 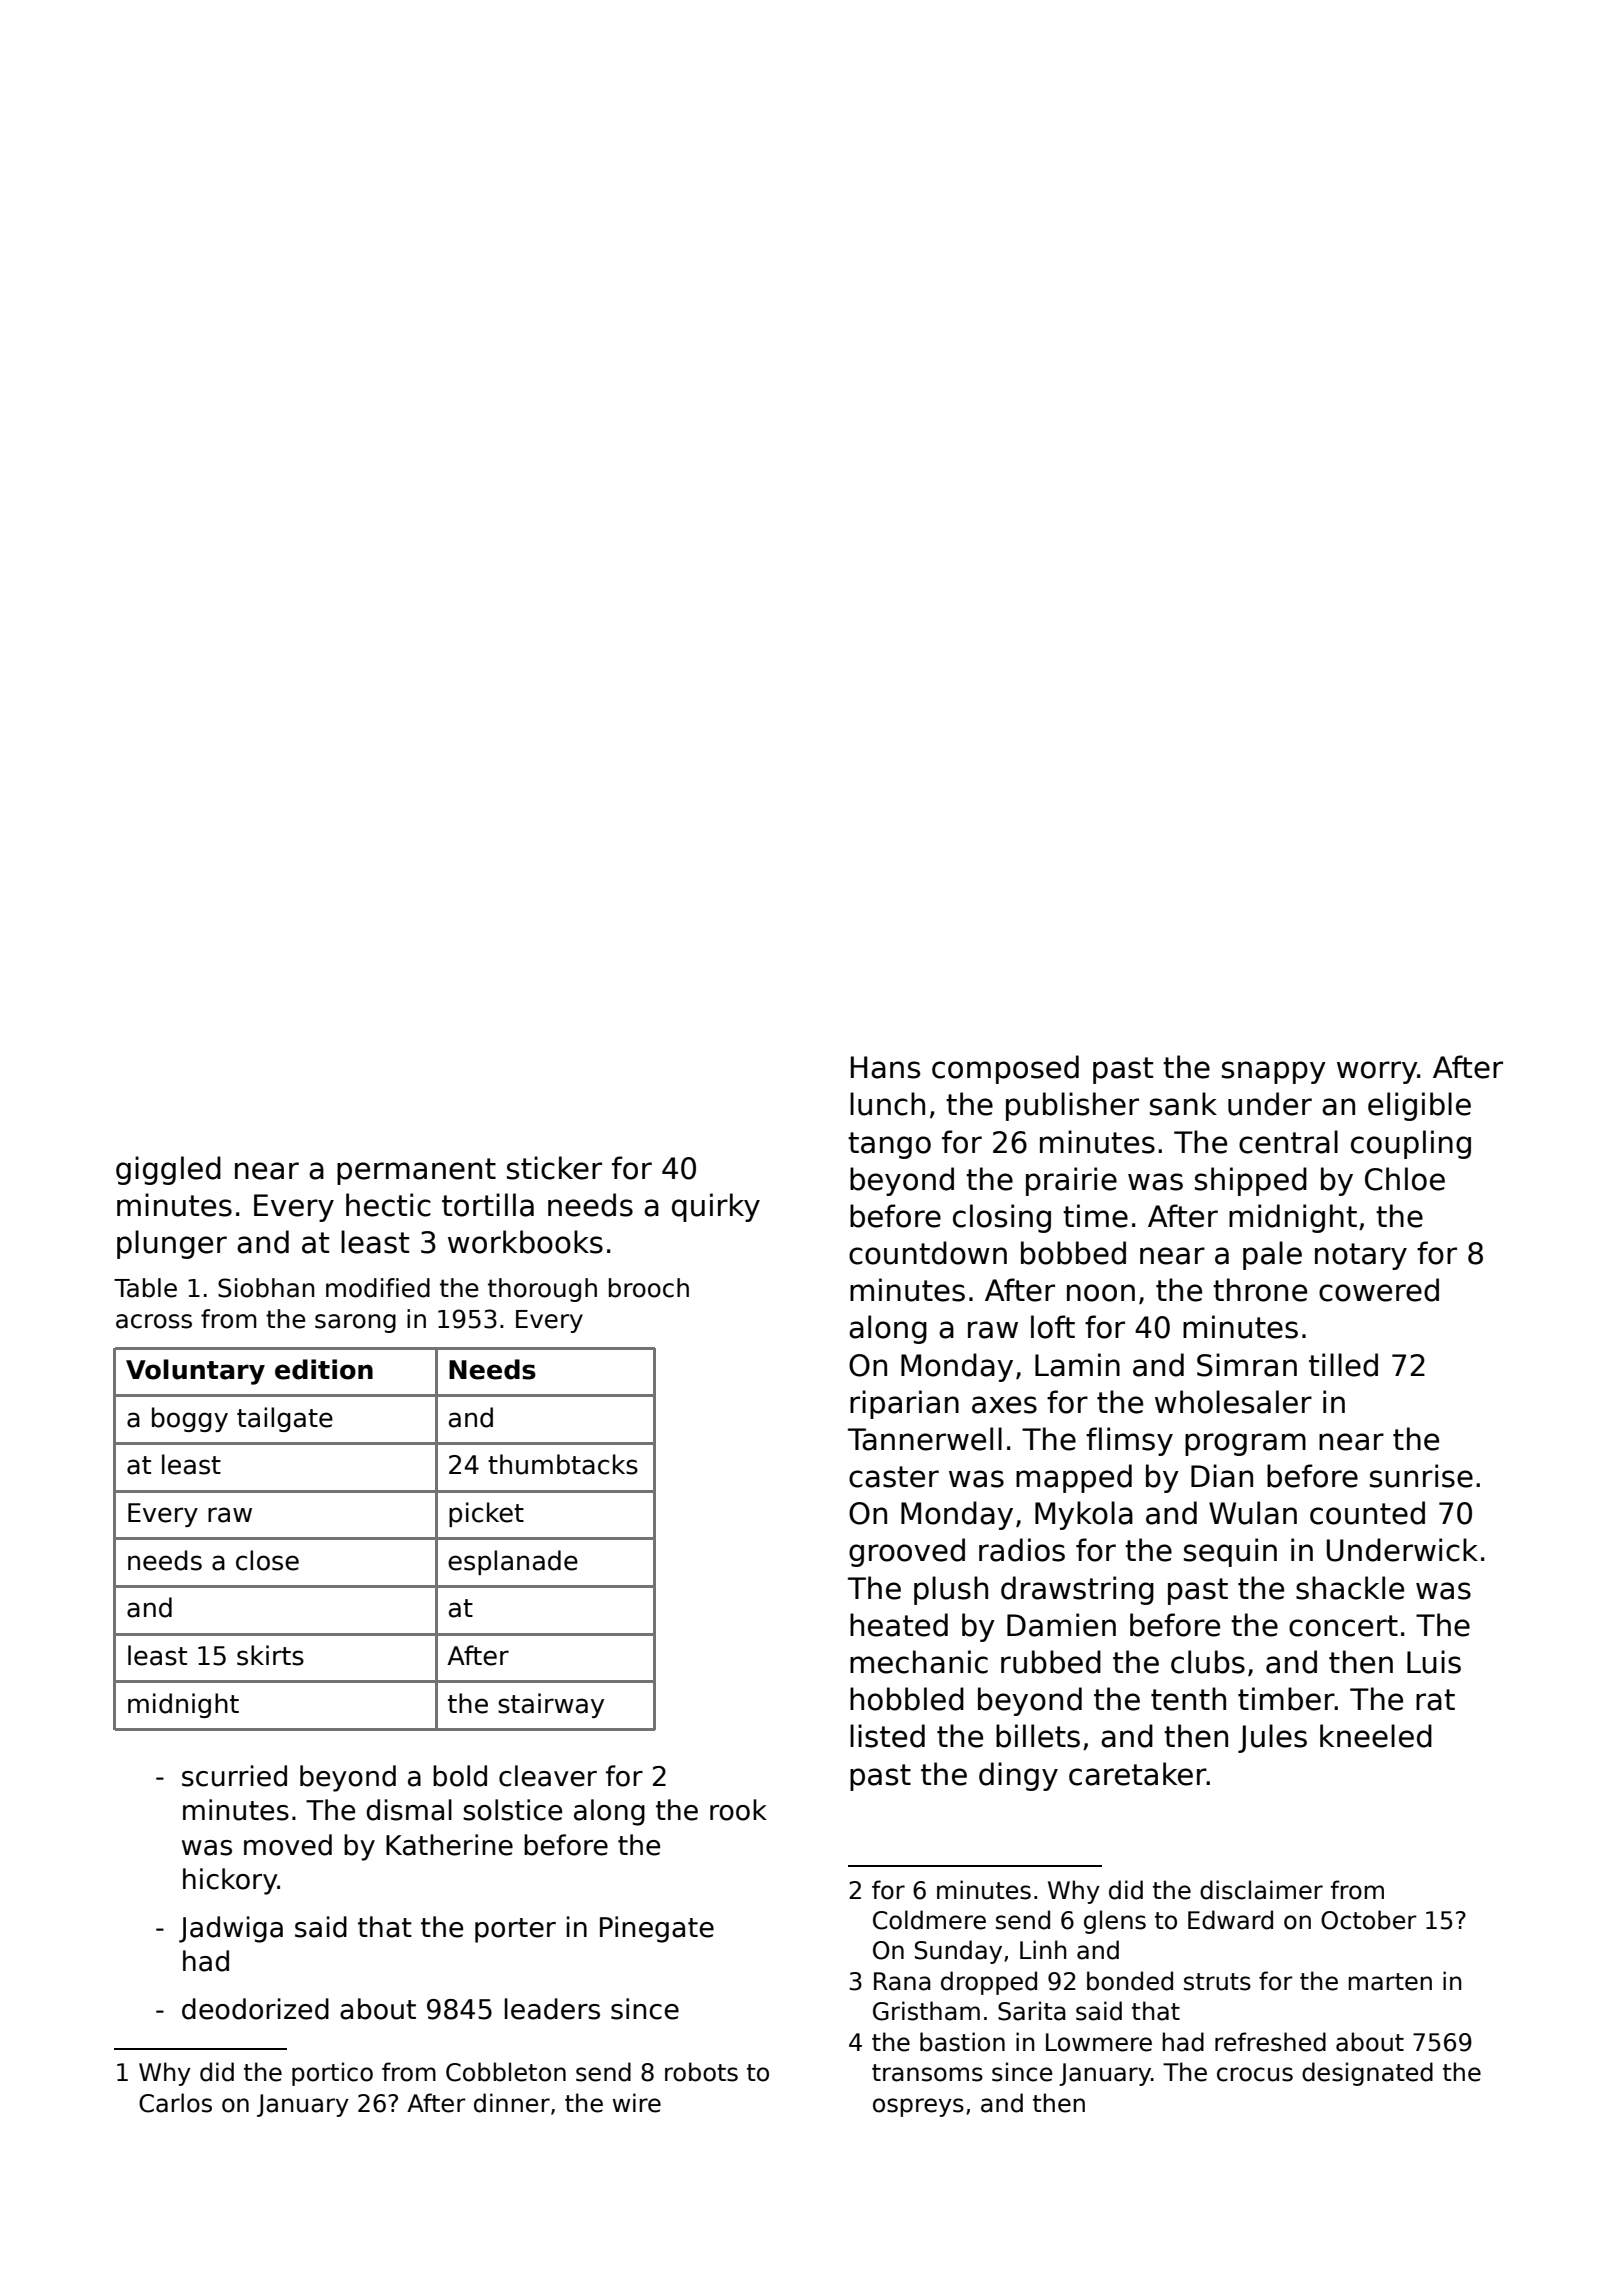 I want to click on Rana, so click(x=902, y=1981).
